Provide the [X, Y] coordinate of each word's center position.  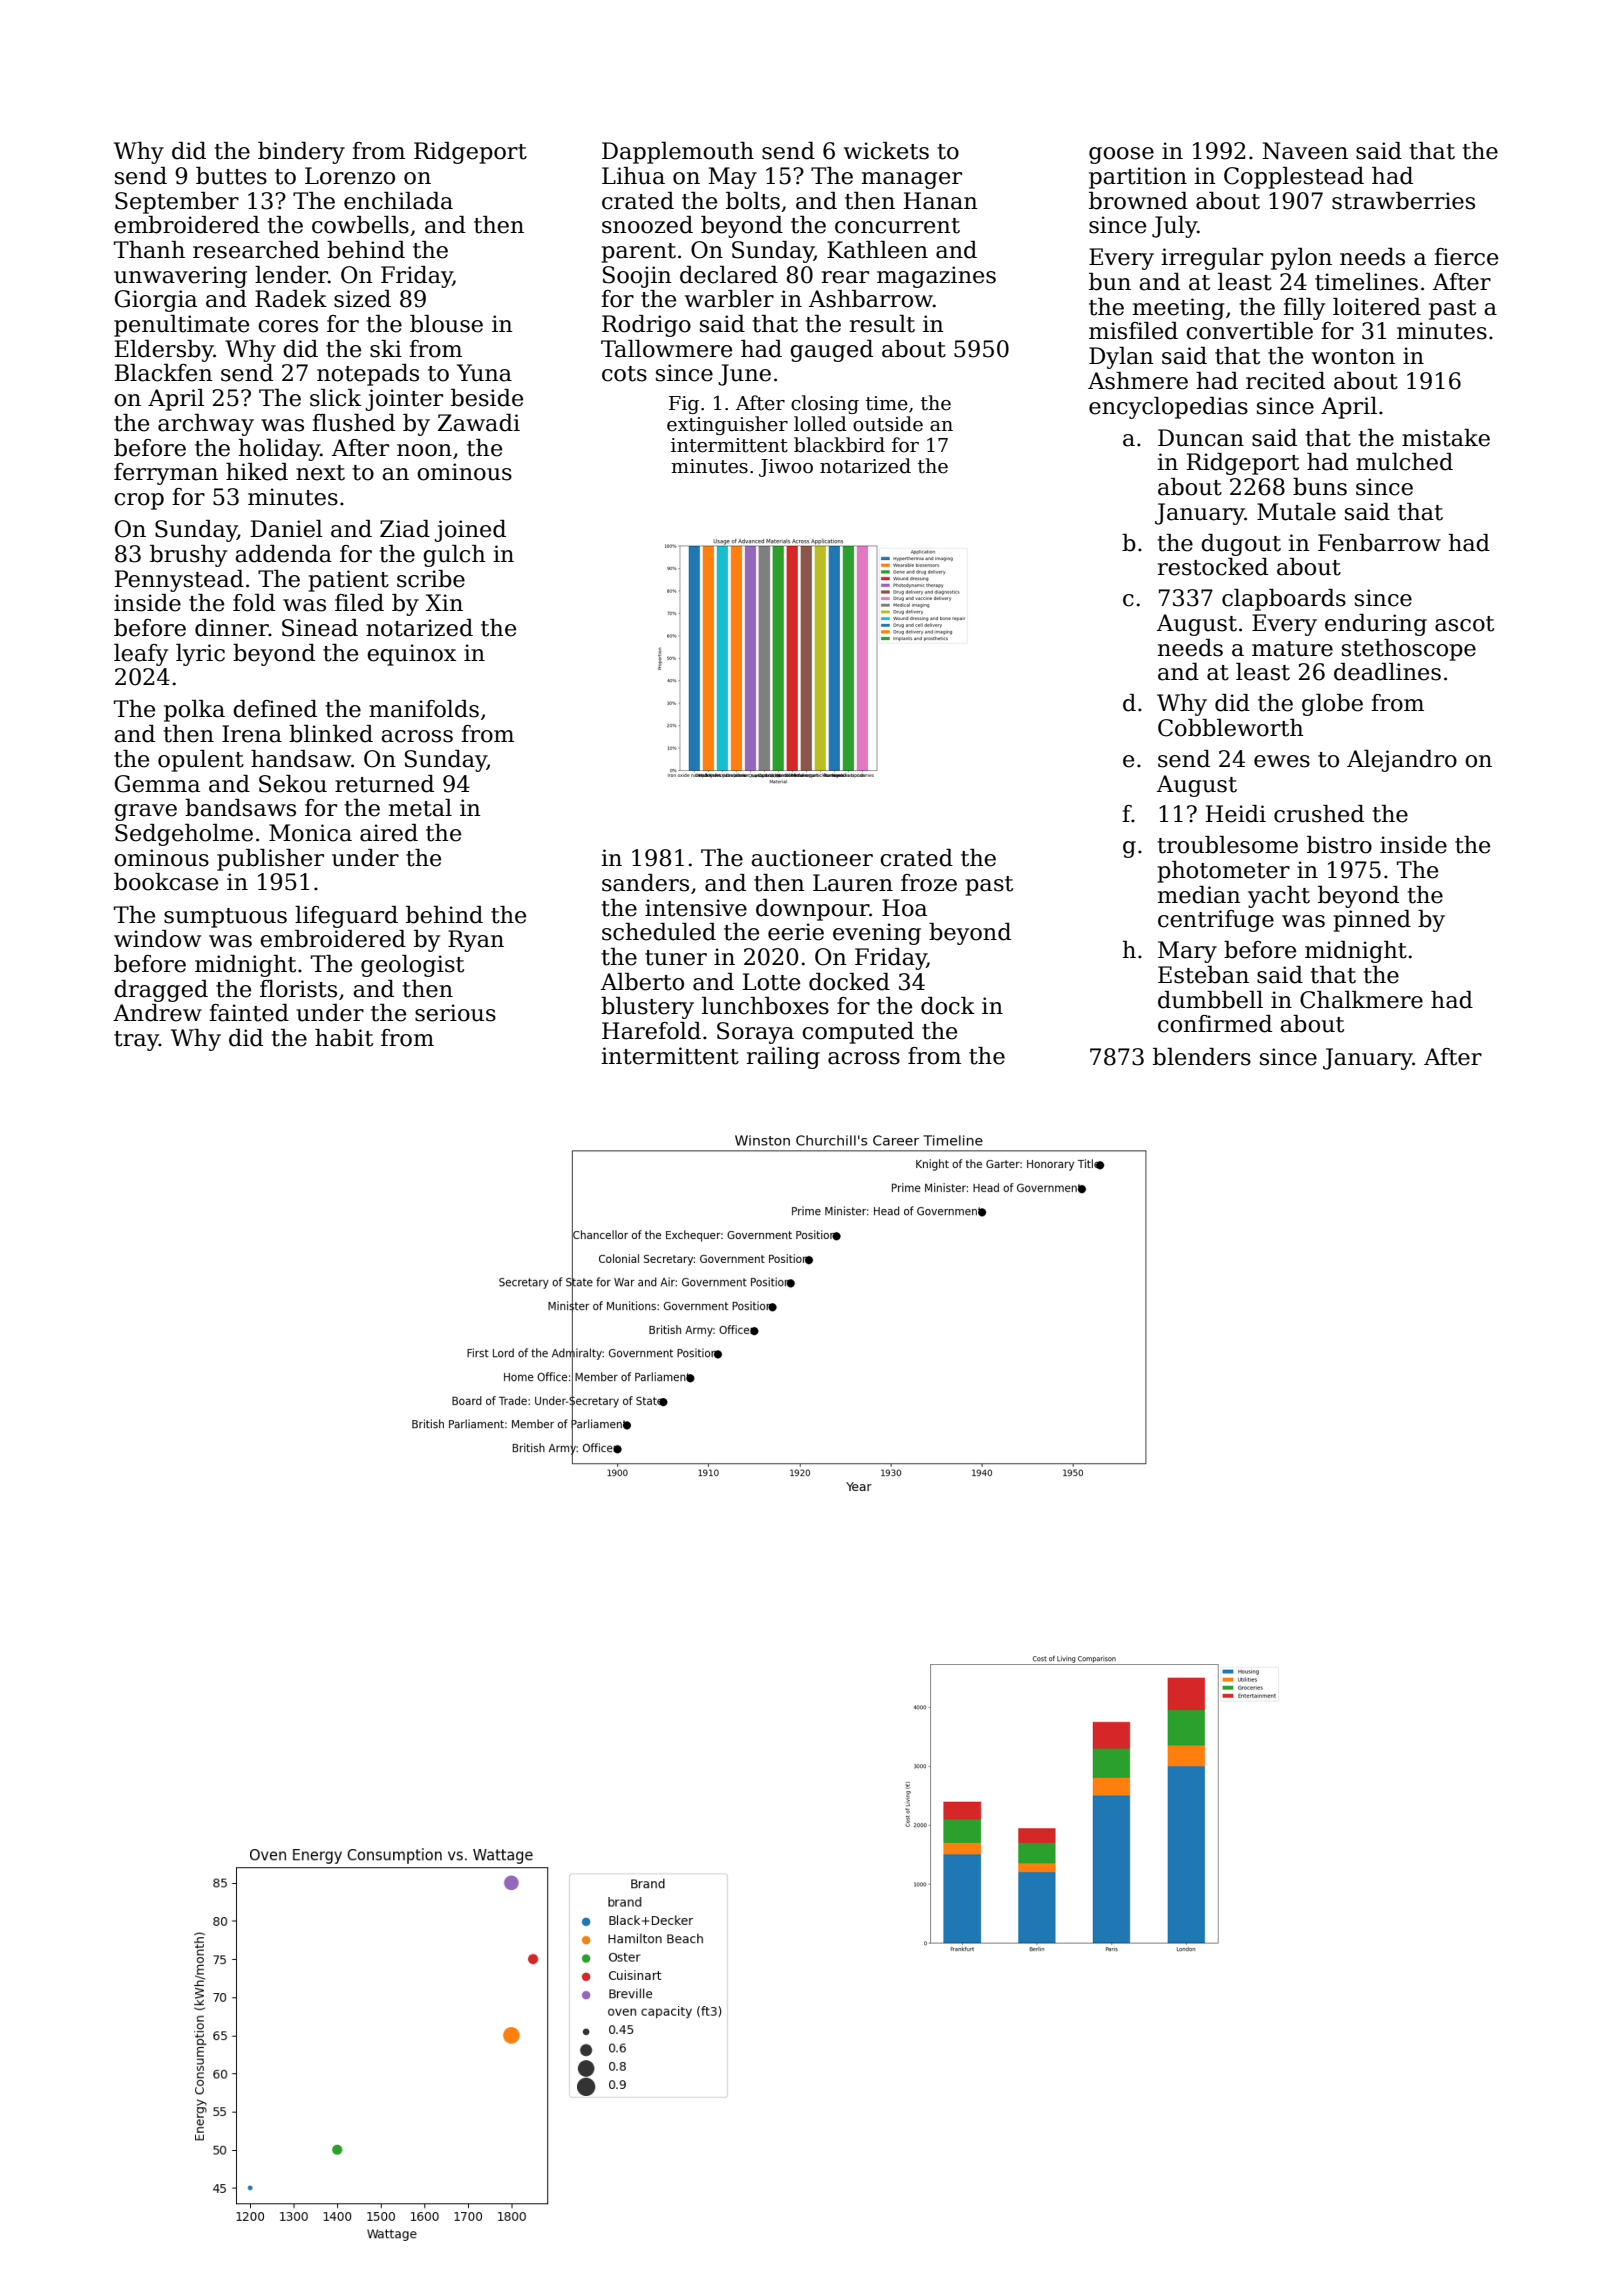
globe [1332, 705]
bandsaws [240, 808]
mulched [1404, 462]
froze [929, 883]
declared [729, 275]
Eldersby [164, 351]
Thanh [149, 250]
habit [344, 1038]
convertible [1249, 331]
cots [624, 374]
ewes [1282, 761]
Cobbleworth [1231, 728]
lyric [200, 655]
